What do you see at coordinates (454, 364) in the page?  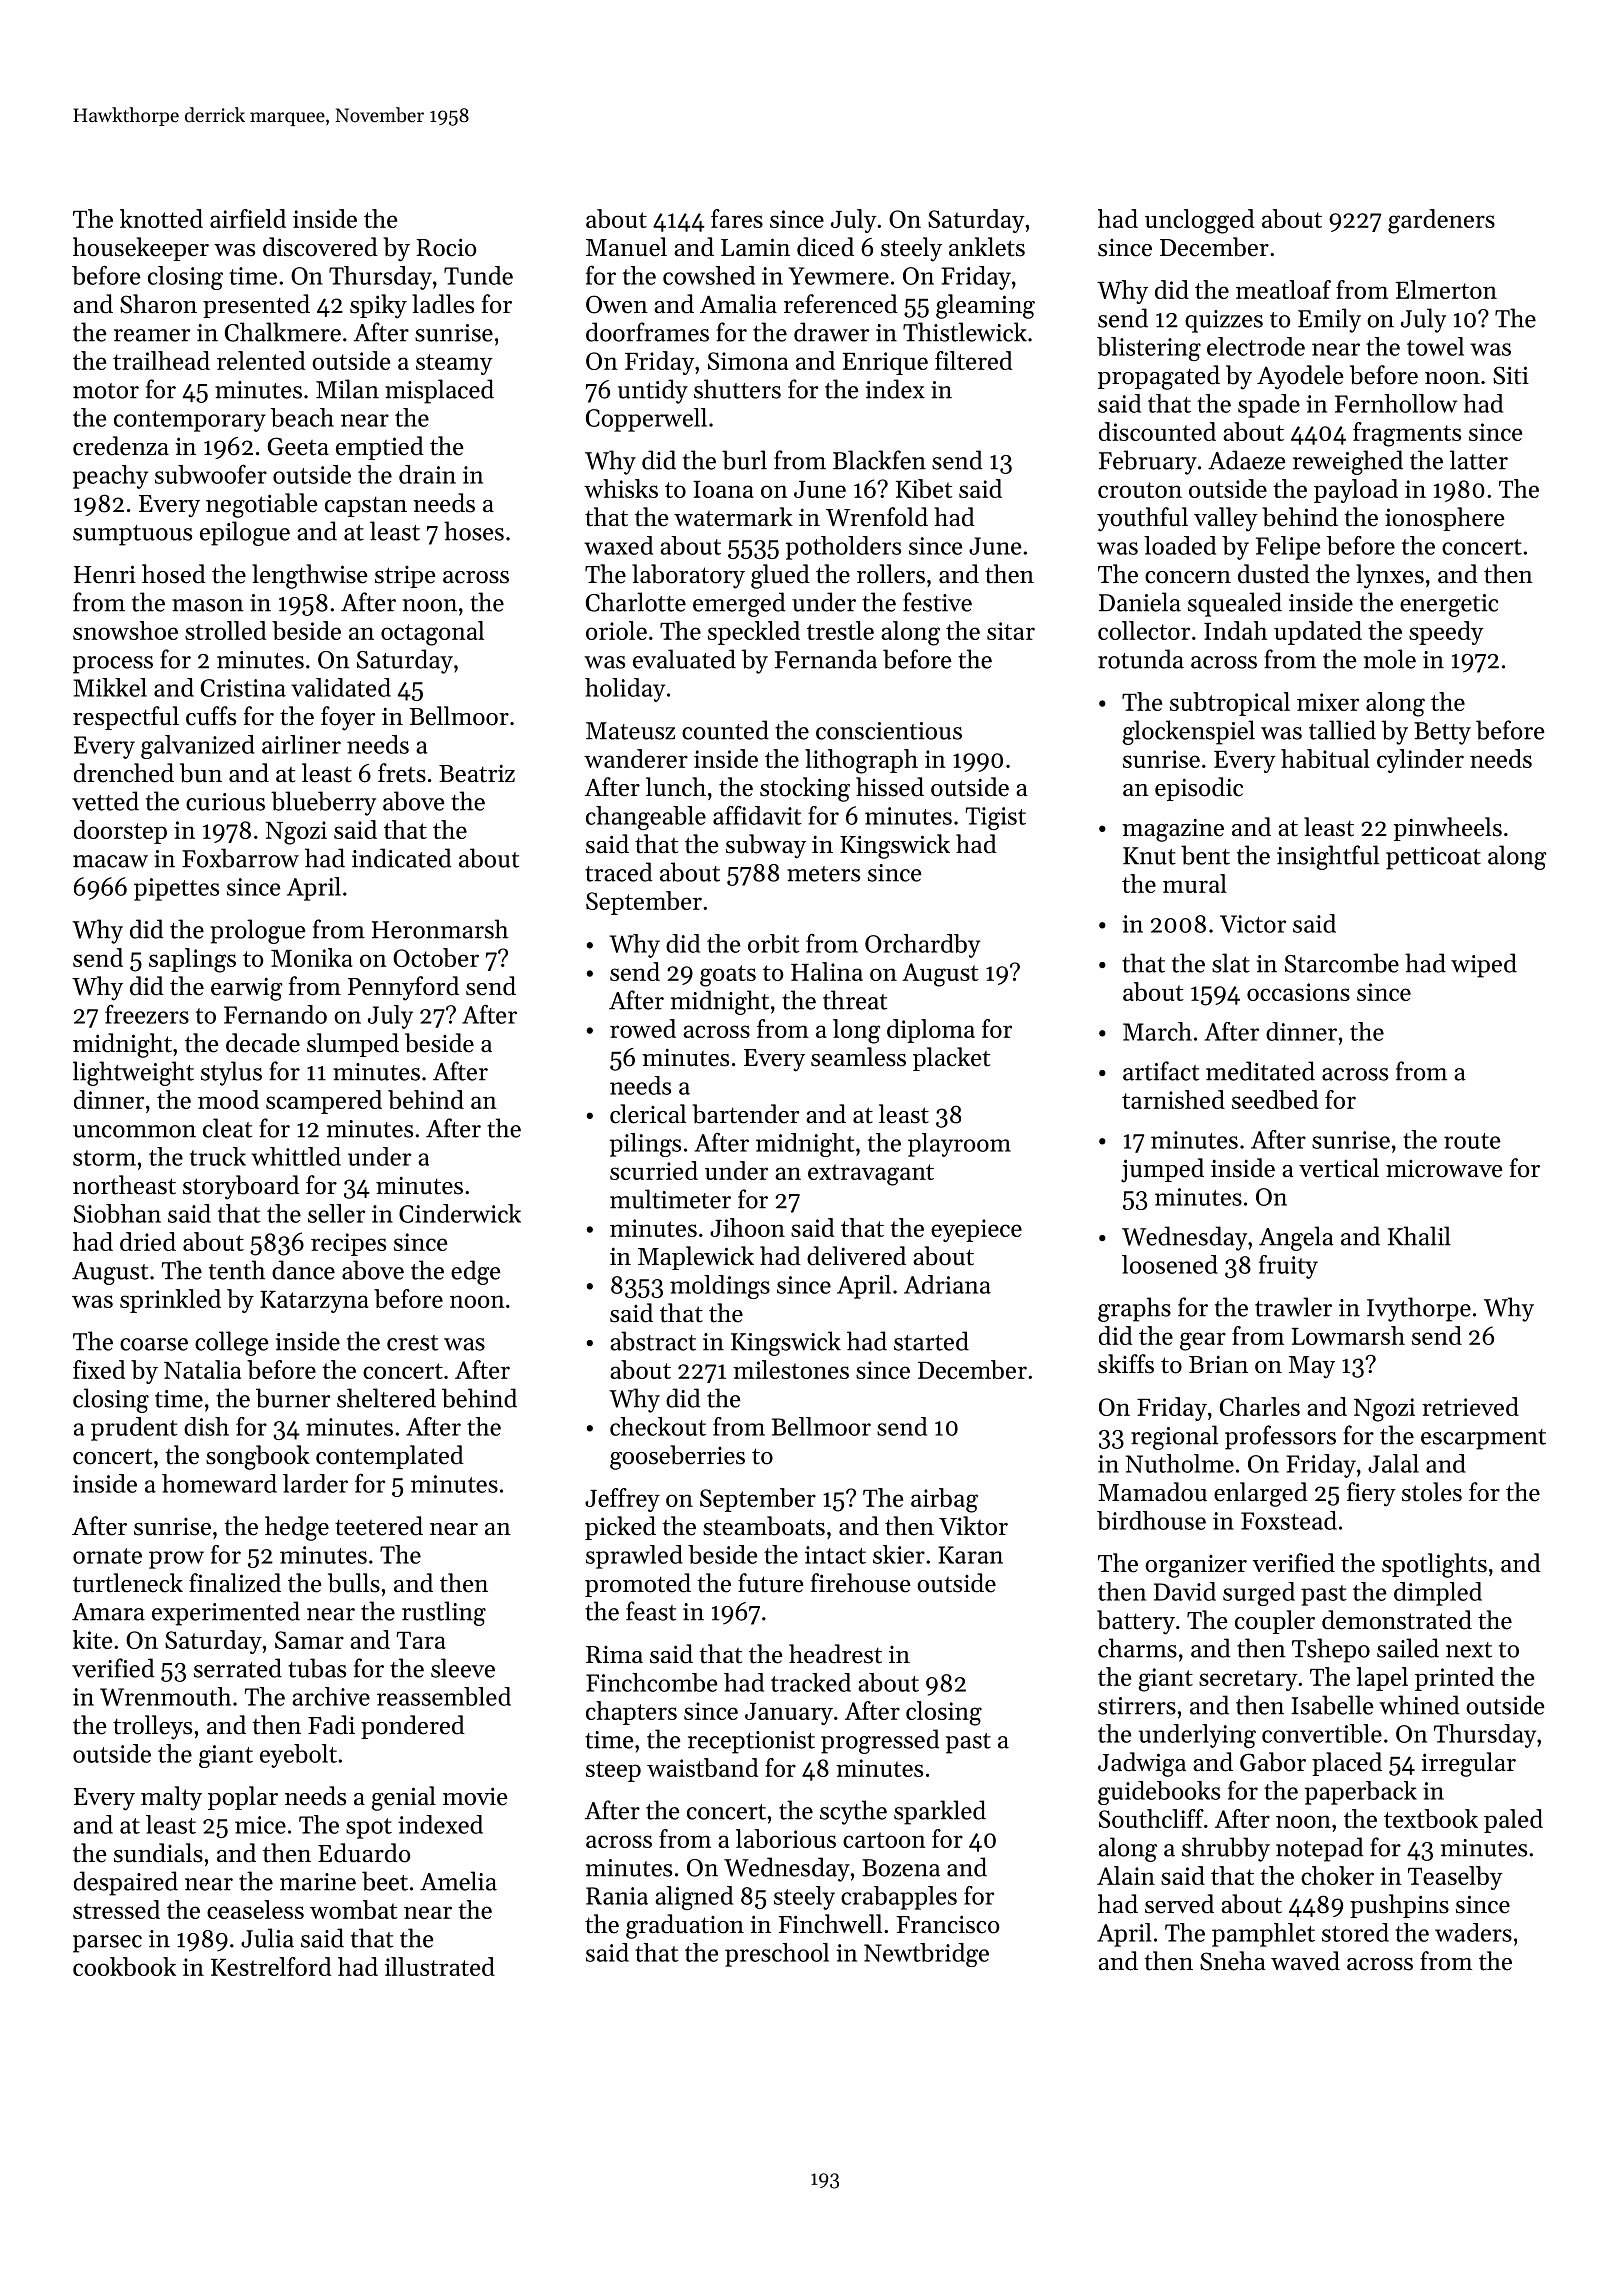 I see `steamy` at bounding box center [454, 364].
